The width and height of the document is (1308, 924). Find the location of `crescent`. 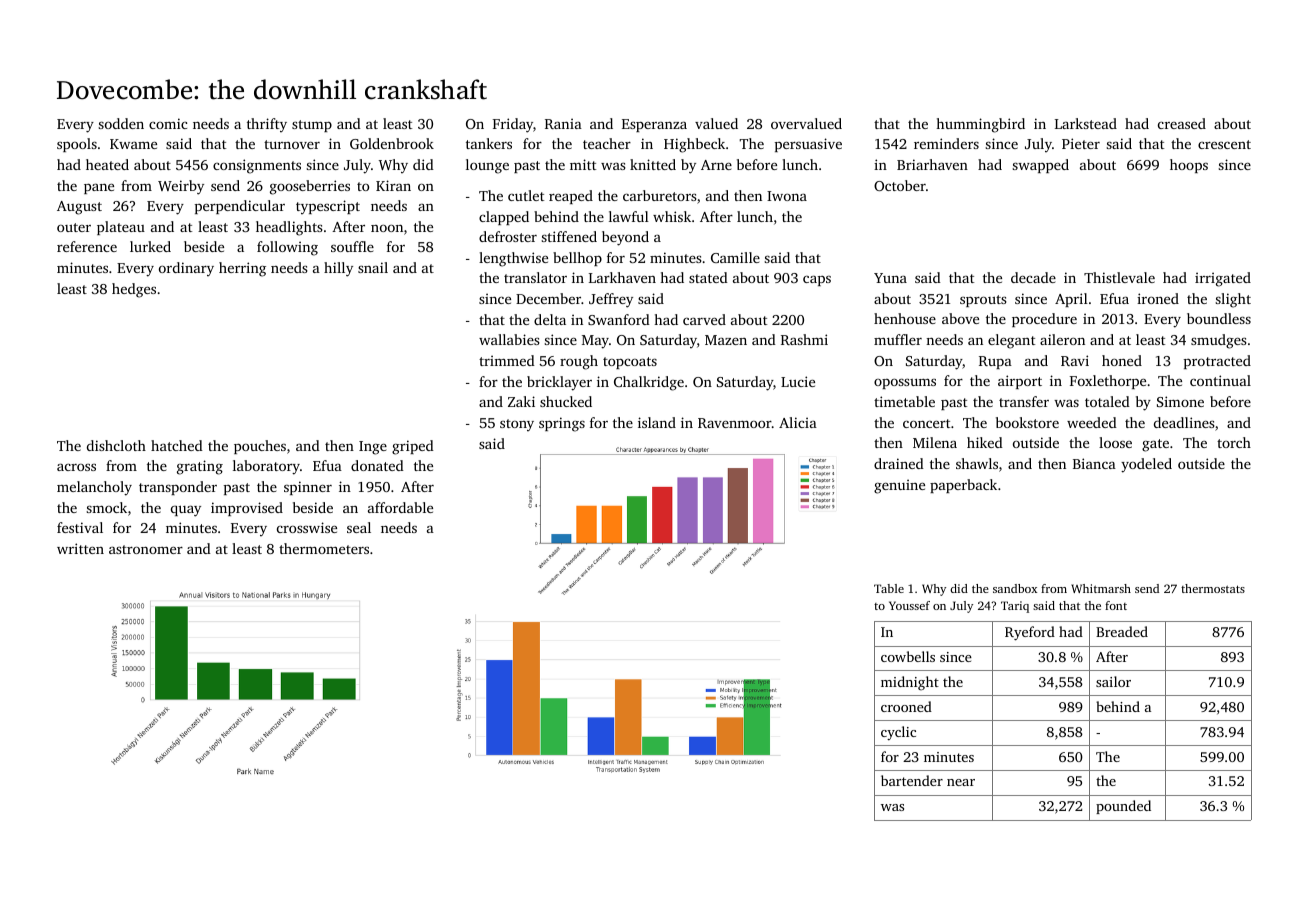

crescent is located at coordinates (1224, 144).
